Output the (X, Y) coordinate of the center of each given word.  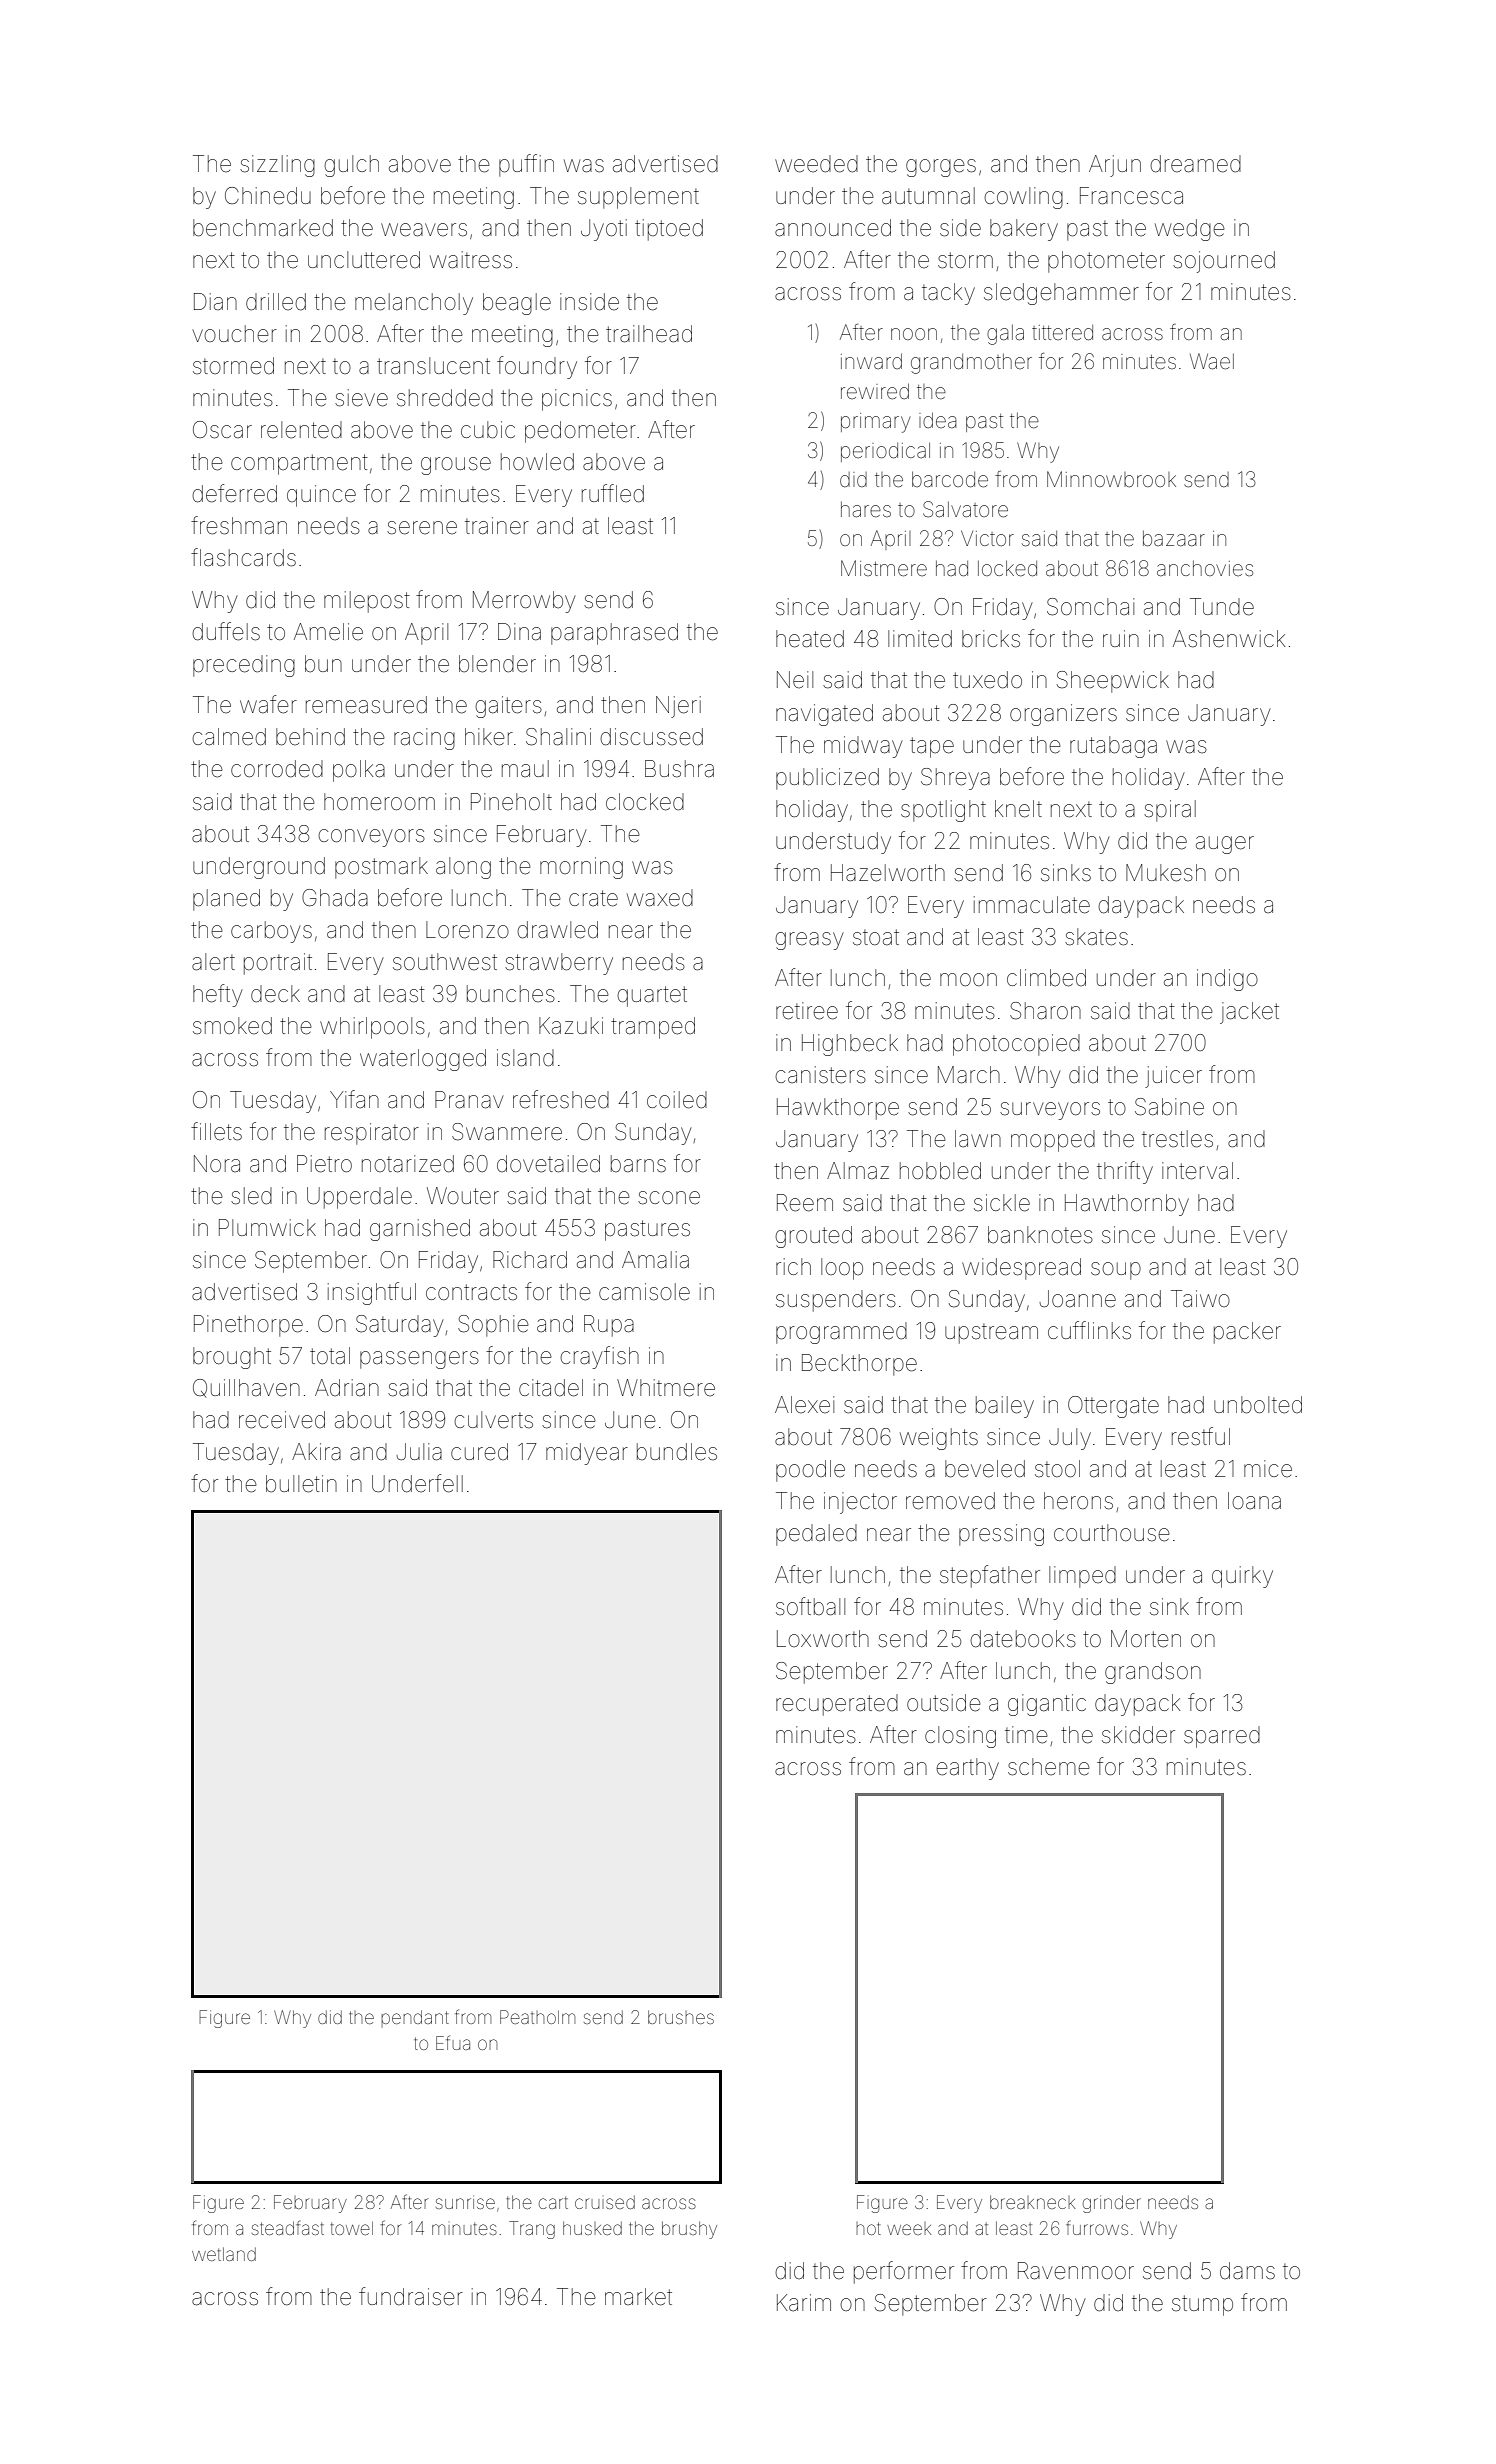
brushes (681, 2017)
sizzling (277, 166)
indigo (1227, 980)
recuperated (837, 1705)
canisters (820, 1075)
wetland (224, 2254)
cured (479, 1452)
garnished (420, 1230)
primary (876, 423)
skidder (1138, 1735)
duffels (226, 631)
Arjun (1115, 166)
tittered (1062, 332)
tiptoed (669, 230)
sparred (1222, 1737)
